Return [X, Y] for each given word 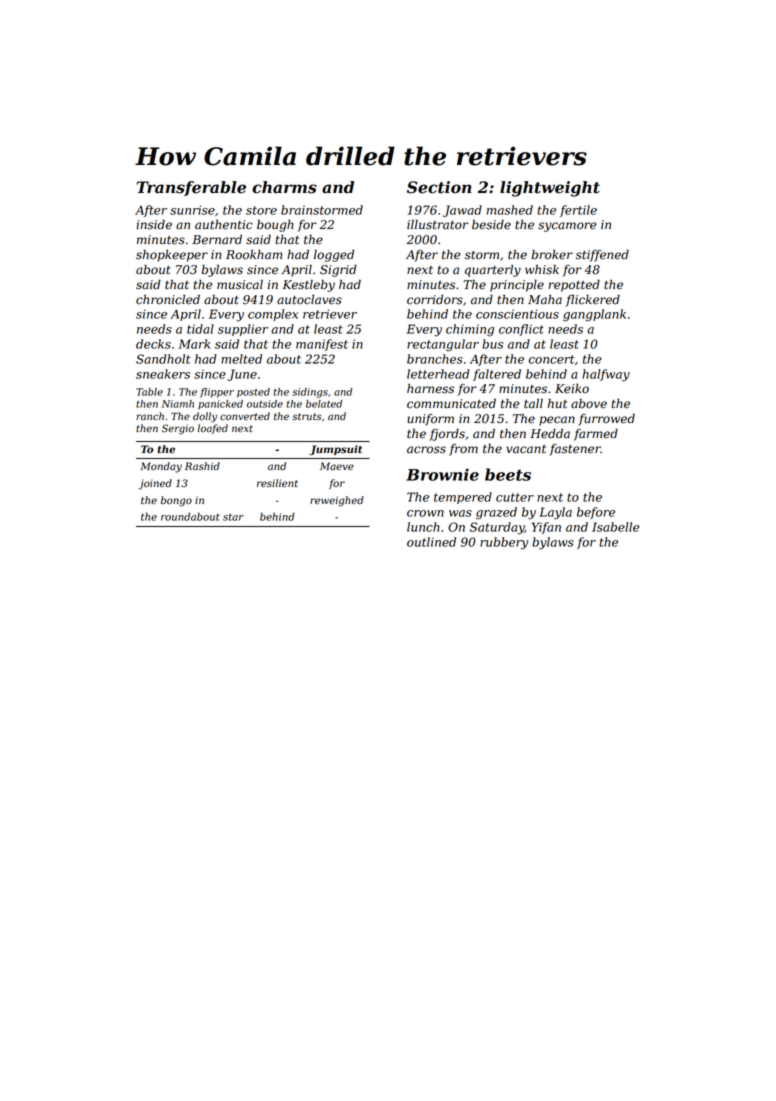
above [589, 404]
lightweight [550, 189]
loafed [213, 429]
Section [439, 187]
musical [240, 285]
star [233, 517]
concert [552, 359]
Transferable [191, 188]
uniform [430, 420]
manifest [322, 345]
